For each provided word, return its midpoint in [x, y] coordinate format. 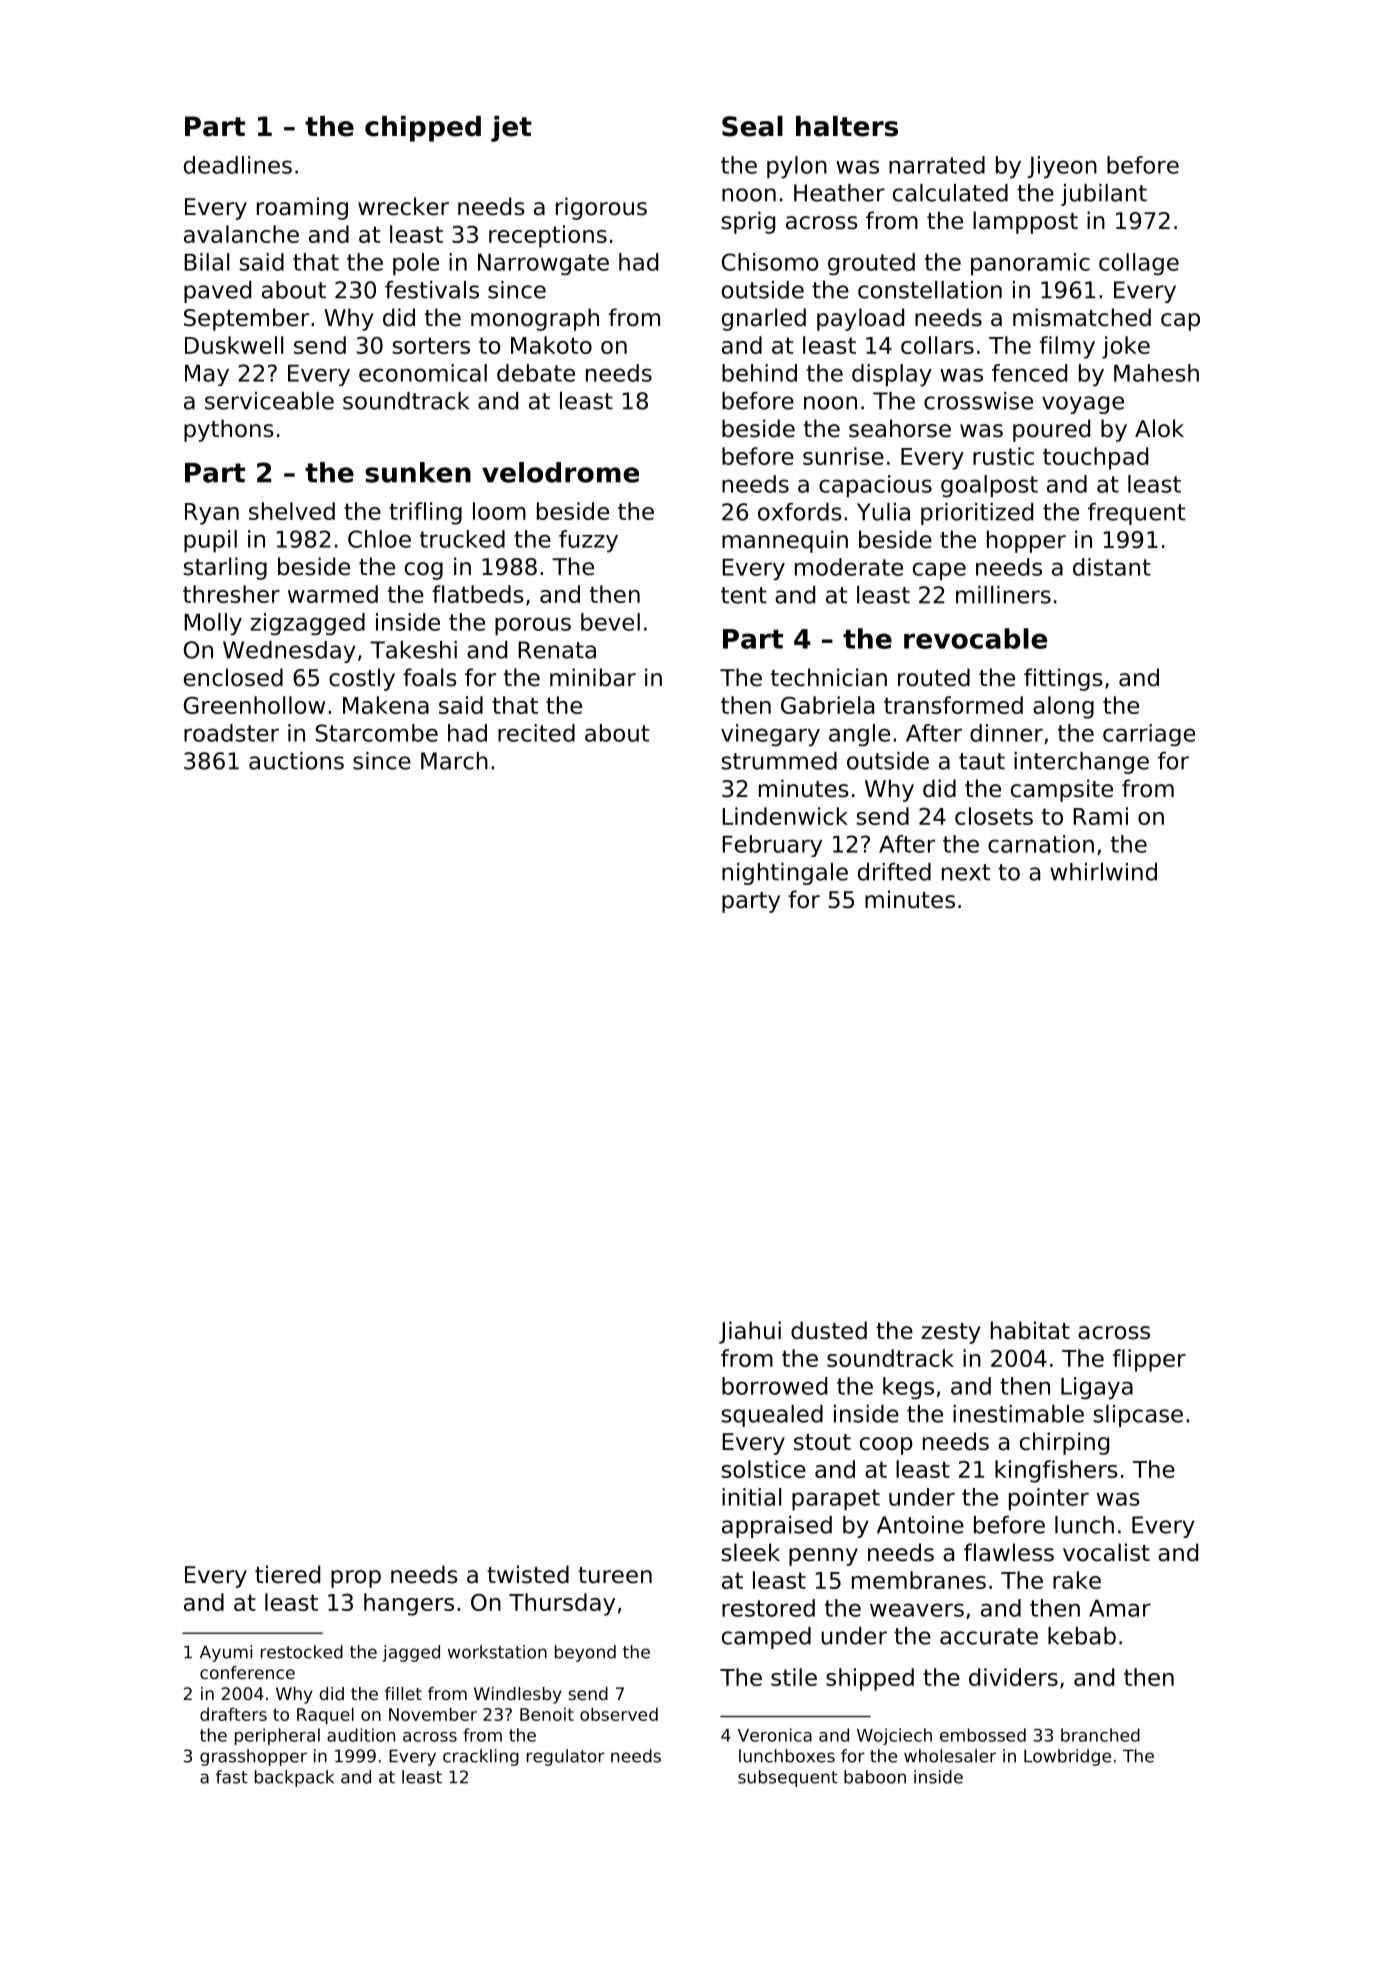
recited [536, 733]
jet [511, 129]
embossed [983, 1735]
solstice [763, 1469]
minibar [593, 677]
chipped [423, 129]
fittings [1063, 679]
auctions [296, 761]
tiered [287, 1574]
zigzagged [307, 624]
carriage [1149, 735]
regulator [566, 1757]
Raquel [325, 1716]
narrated [937, 165]
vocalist [1106, 1552]
